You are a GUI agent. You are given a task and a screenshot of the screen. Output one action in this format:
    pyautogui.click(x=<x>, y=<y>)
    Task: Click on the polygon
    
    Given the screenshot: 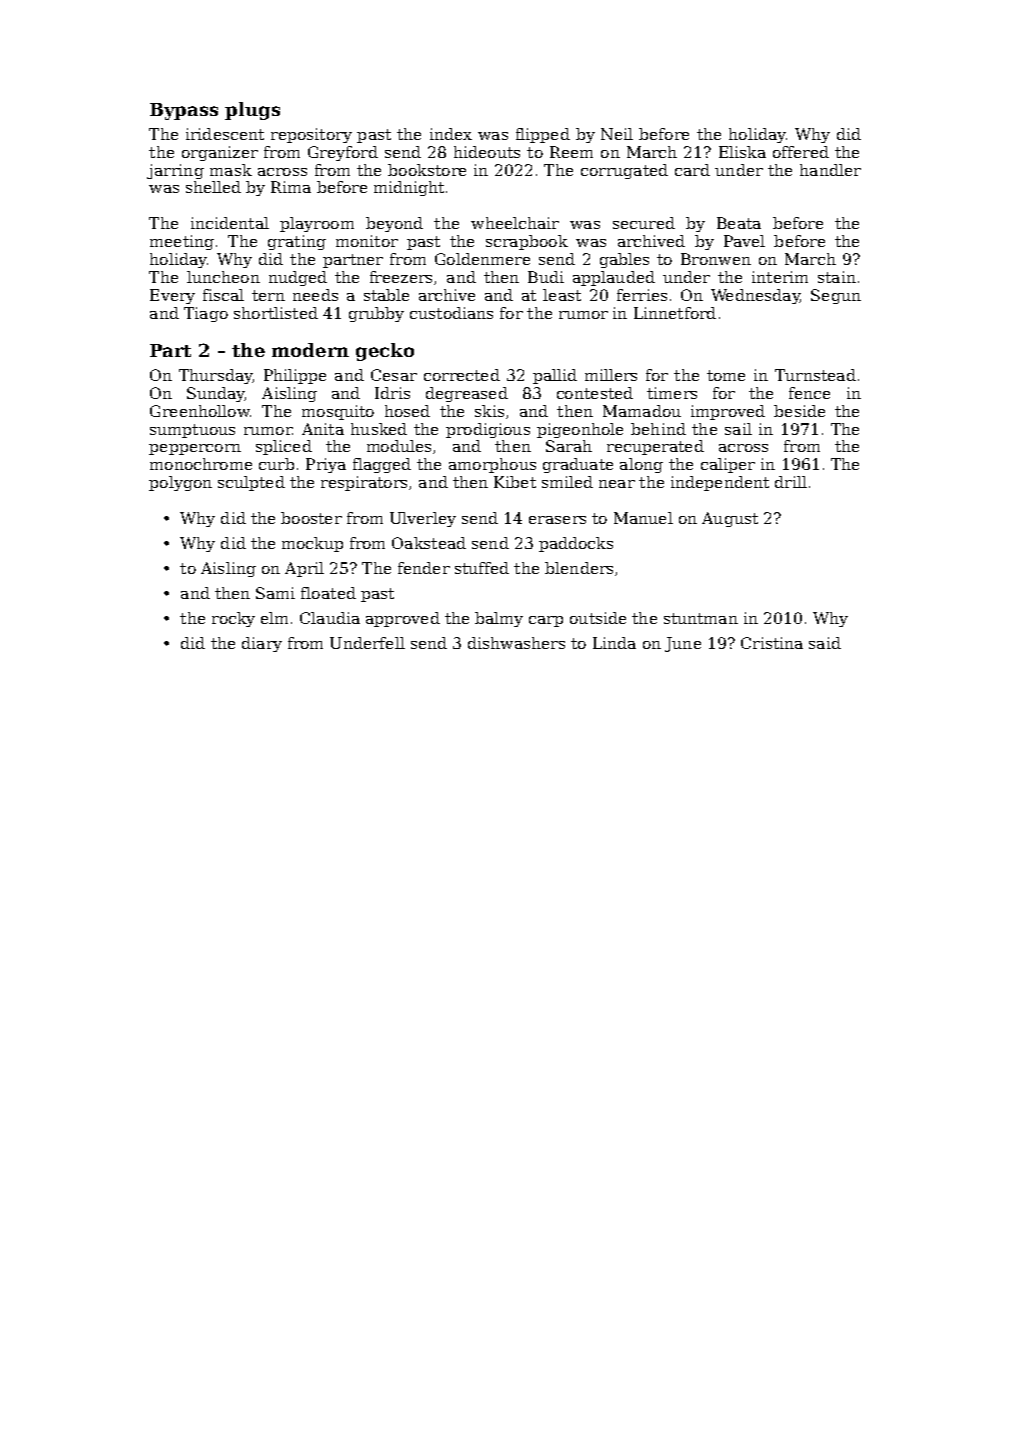 What is the action you would take?
    pyautogui.click(x=180, y=483)
